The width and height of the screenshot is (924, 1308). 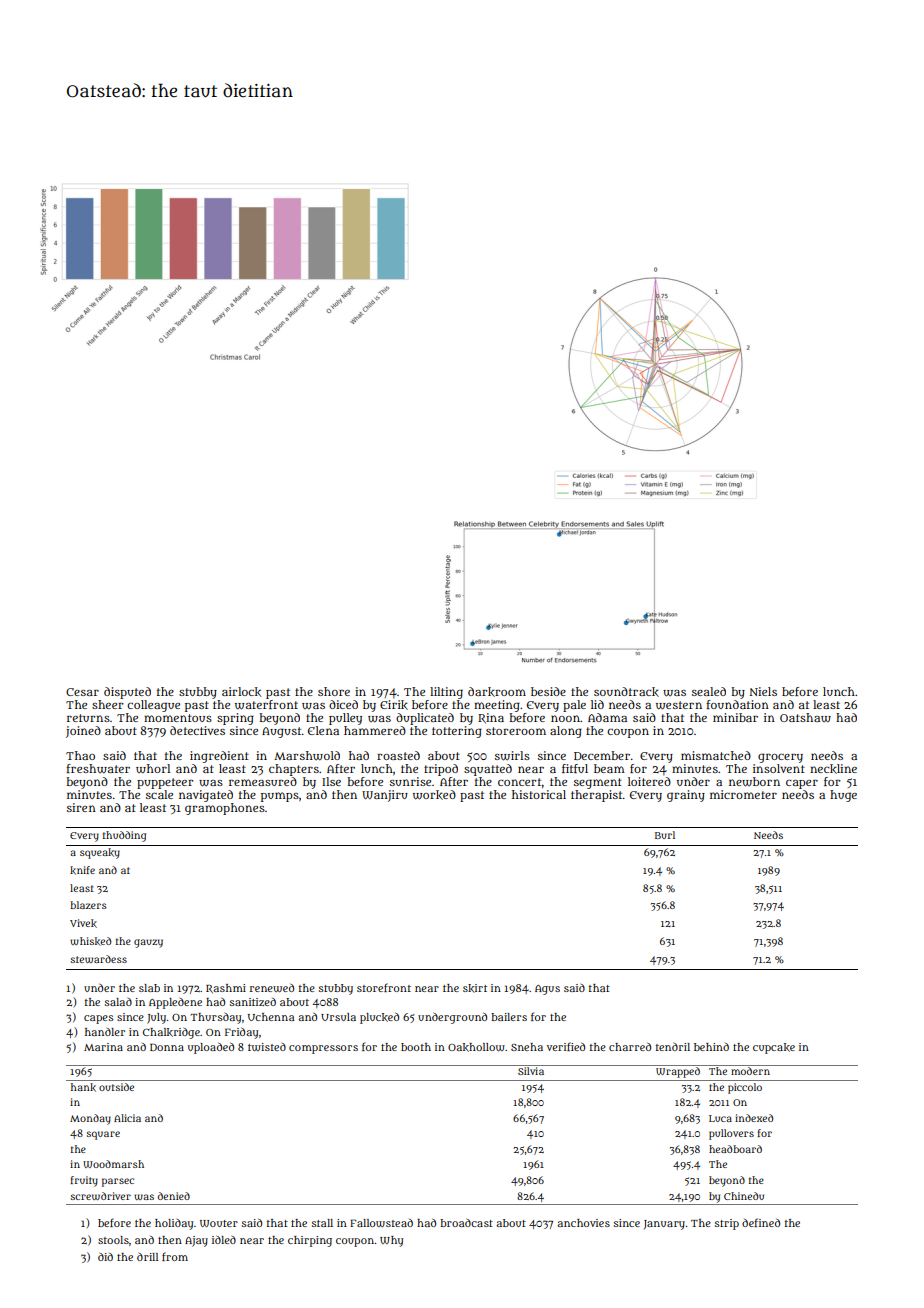 What do you see at coordinates (843, 796) in the screenshot?
I see `huge` at bounding box center [843, 796].
